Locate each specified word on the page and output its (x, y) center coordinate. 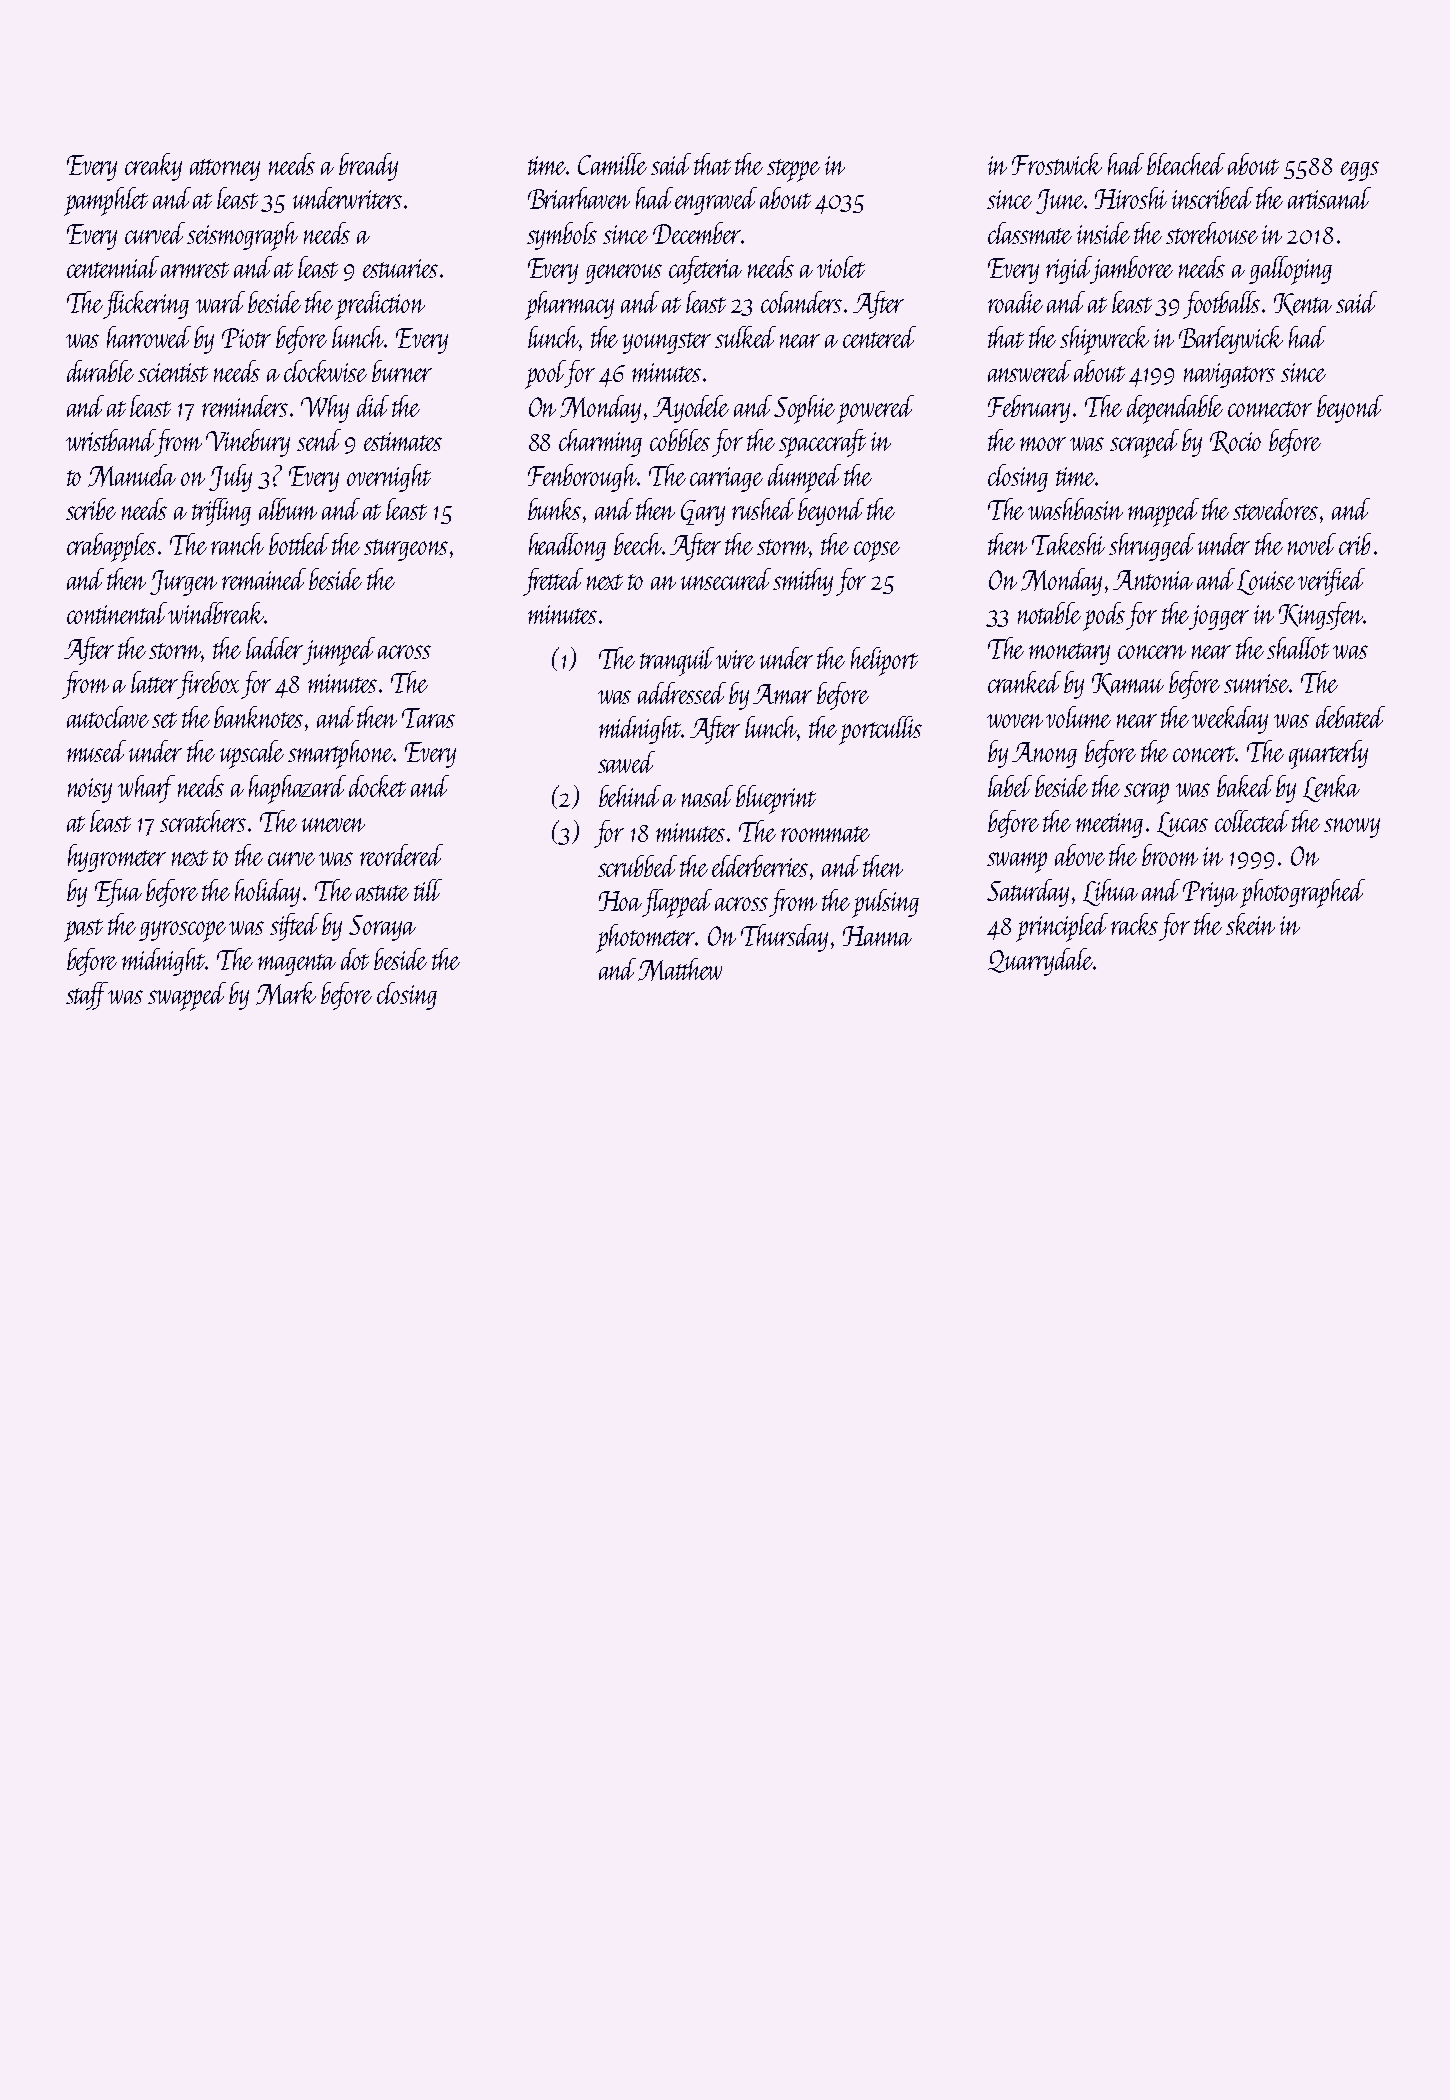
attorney (225, 170)
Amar (782, 694)
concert (1204, 754)
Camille (612, 164)
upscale (252, 754)
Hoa (620, 901)
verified (1331, 582)
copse (877, 551)
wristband (111, 440)
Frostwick (1057, 164)
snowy (1352, 828)
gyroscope (182, 931)
